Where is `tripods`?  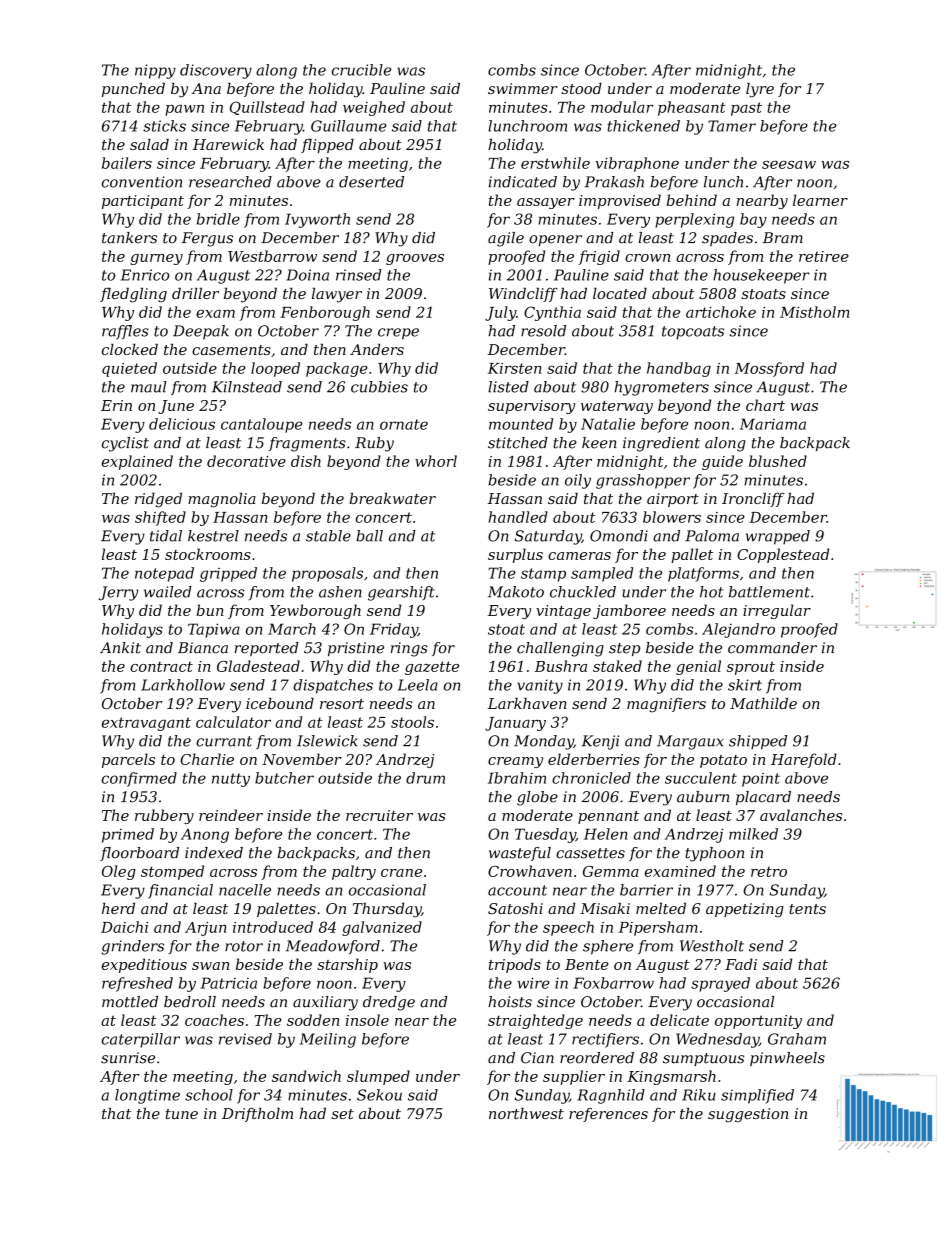 tripods is located at coordinates (515, 965).
